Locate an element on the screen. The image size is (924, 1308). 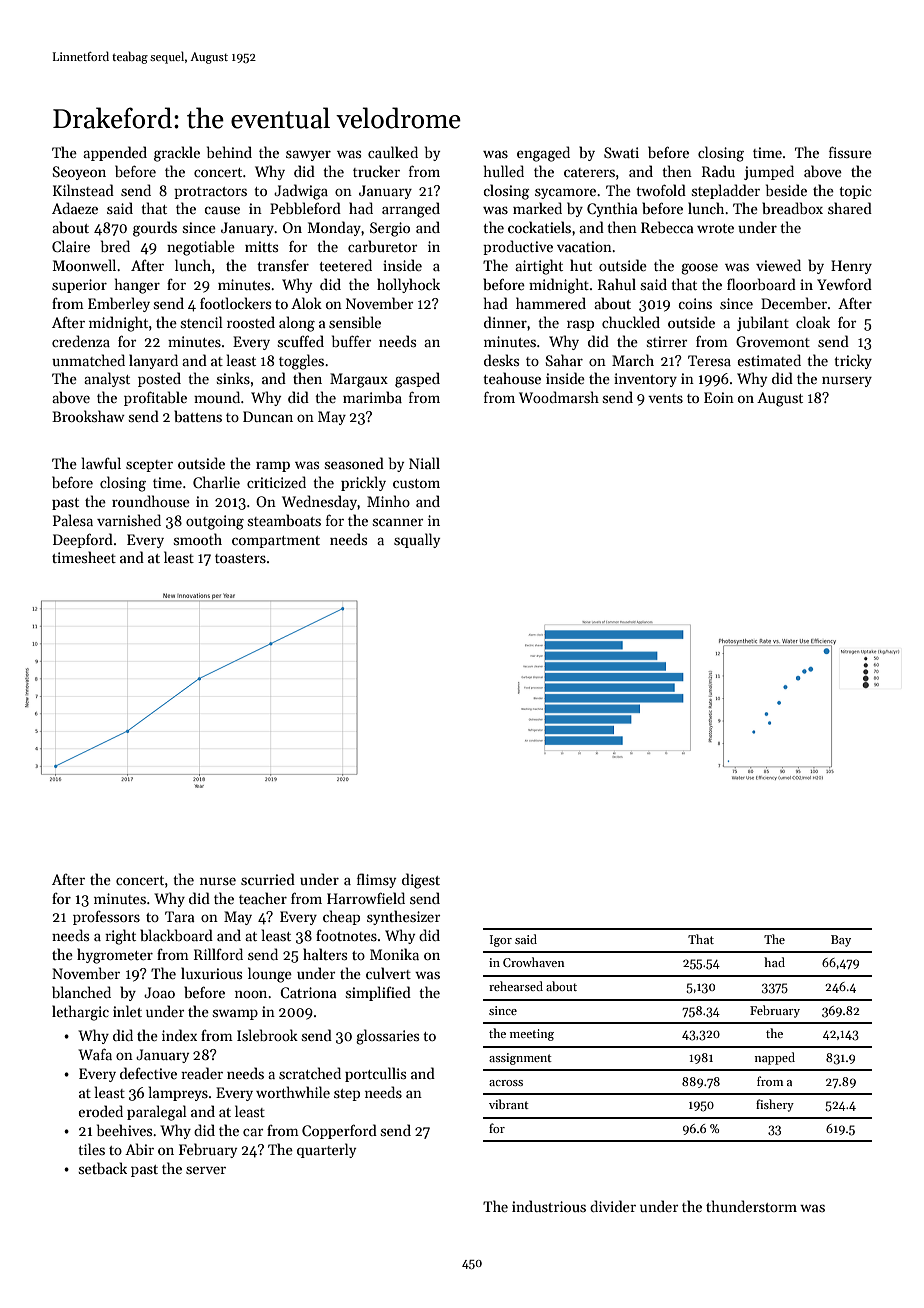
digest is located at coordinates (421, 881).
